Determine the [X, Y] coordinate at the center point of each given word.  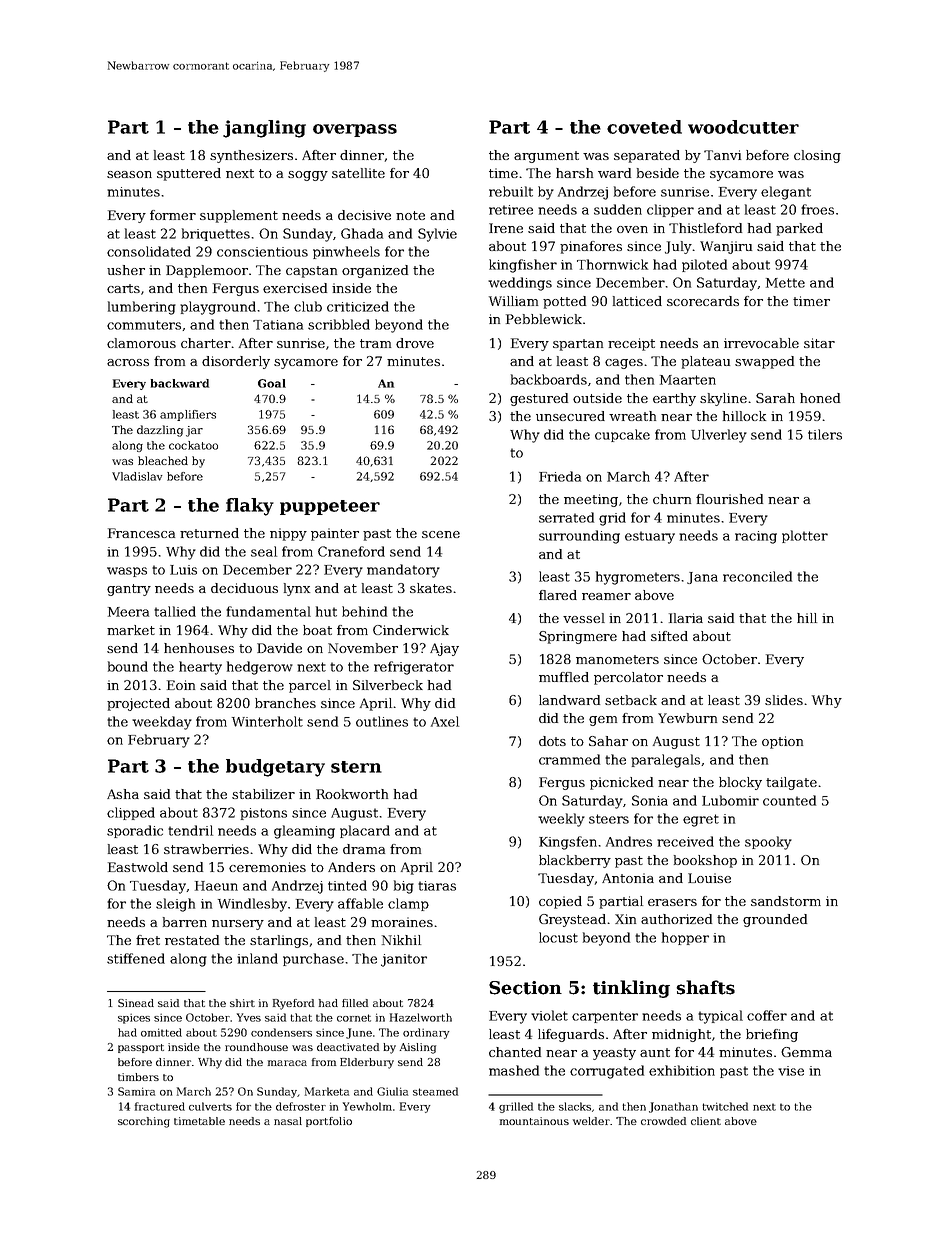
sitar [819, 343]
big [404, 887]
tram [375, 343]
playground [218, 308]
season [129, 174]
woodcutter [743, 127]
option [782, 742]
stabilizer [263, 794]
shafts [705, 987]
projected [138, 704]
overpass [355, 130]
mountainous [534, 1121]
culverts [210, 1106]
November [363, 648]
